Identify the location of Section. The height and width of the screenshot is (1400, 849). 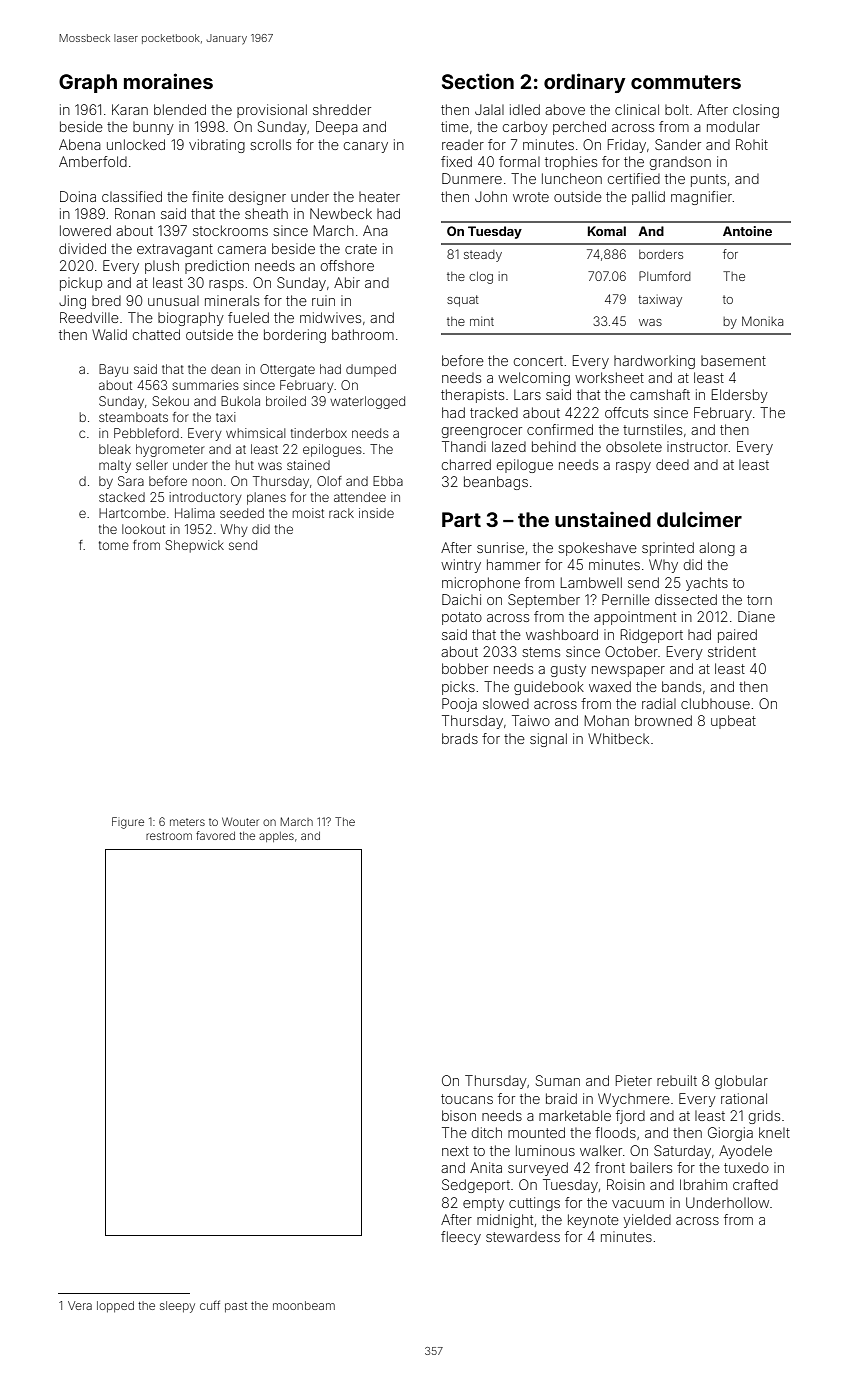
(478, 81).
